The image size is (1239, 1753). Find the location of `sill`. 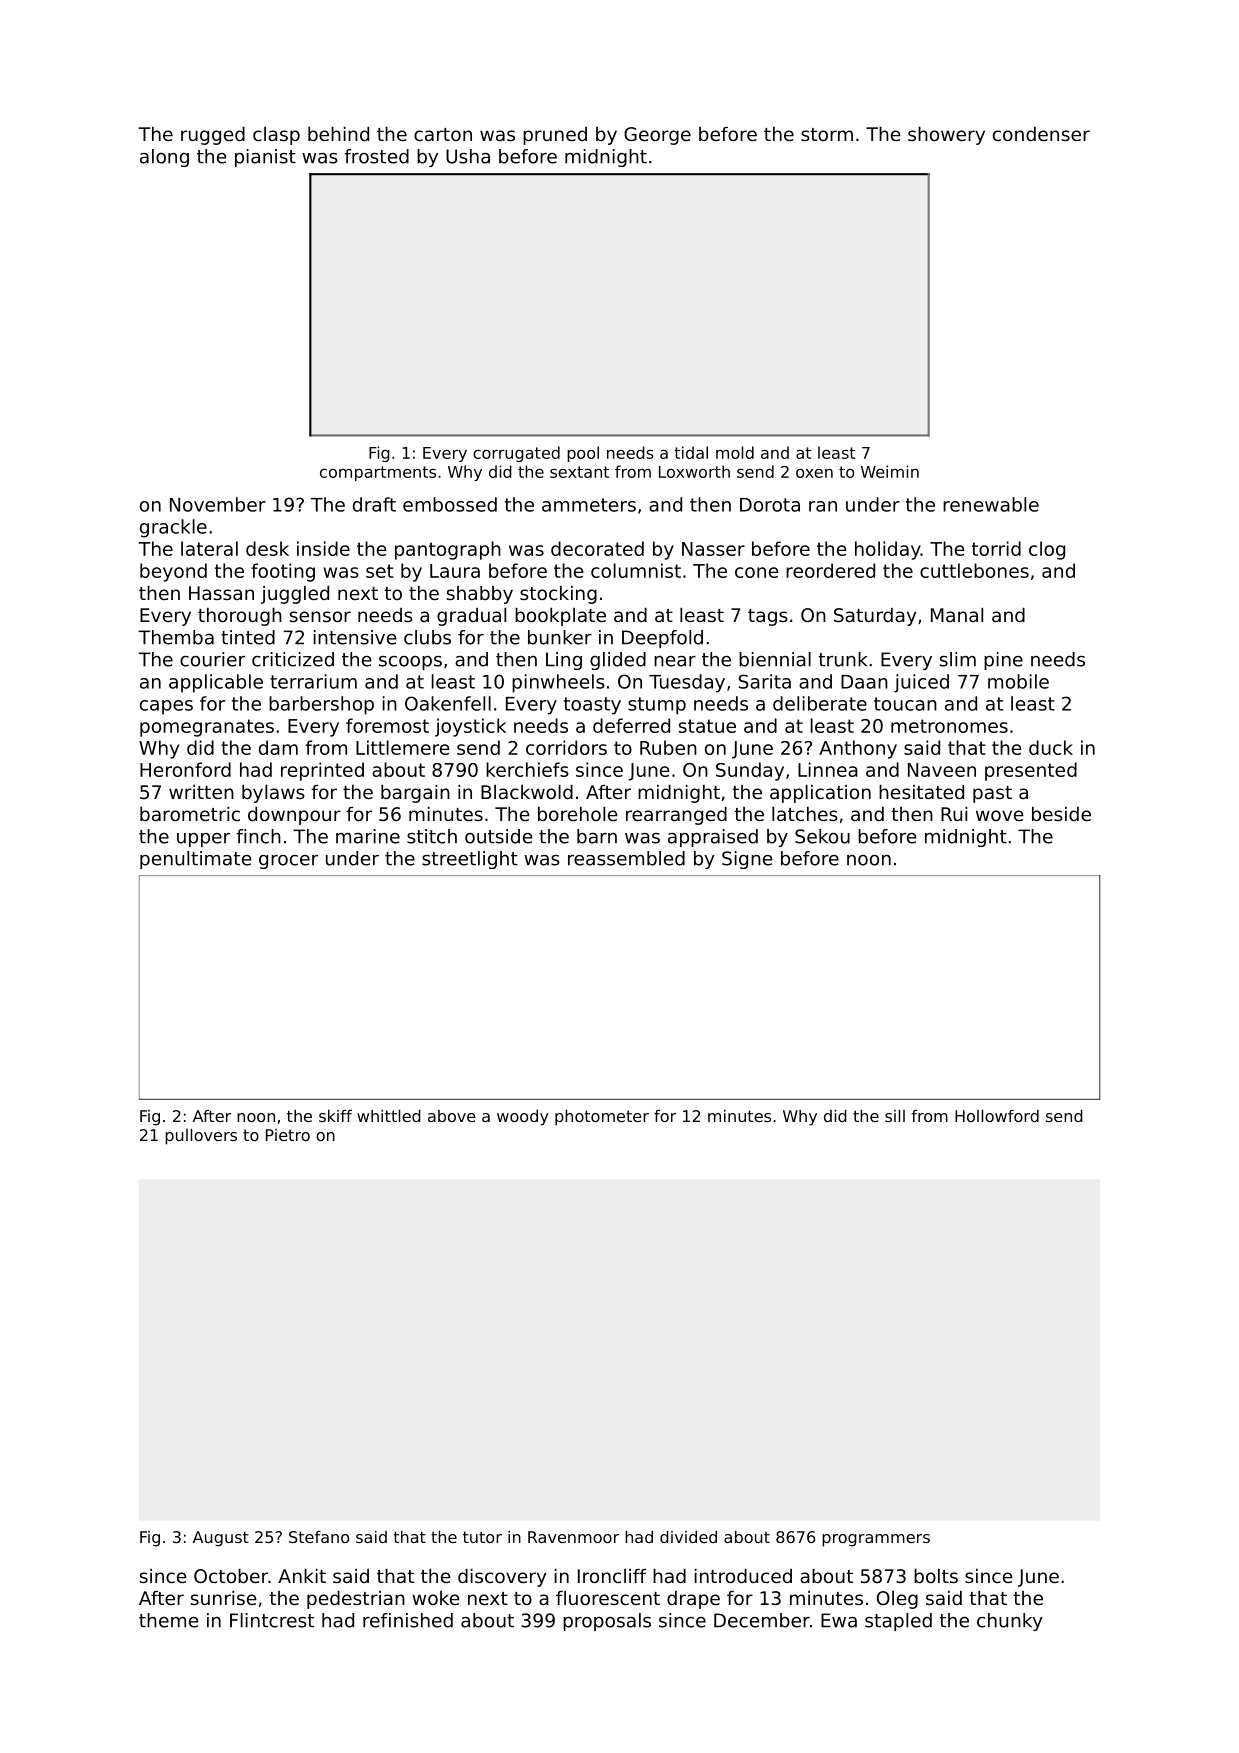

sill is located at coordinates (895, 1116).
